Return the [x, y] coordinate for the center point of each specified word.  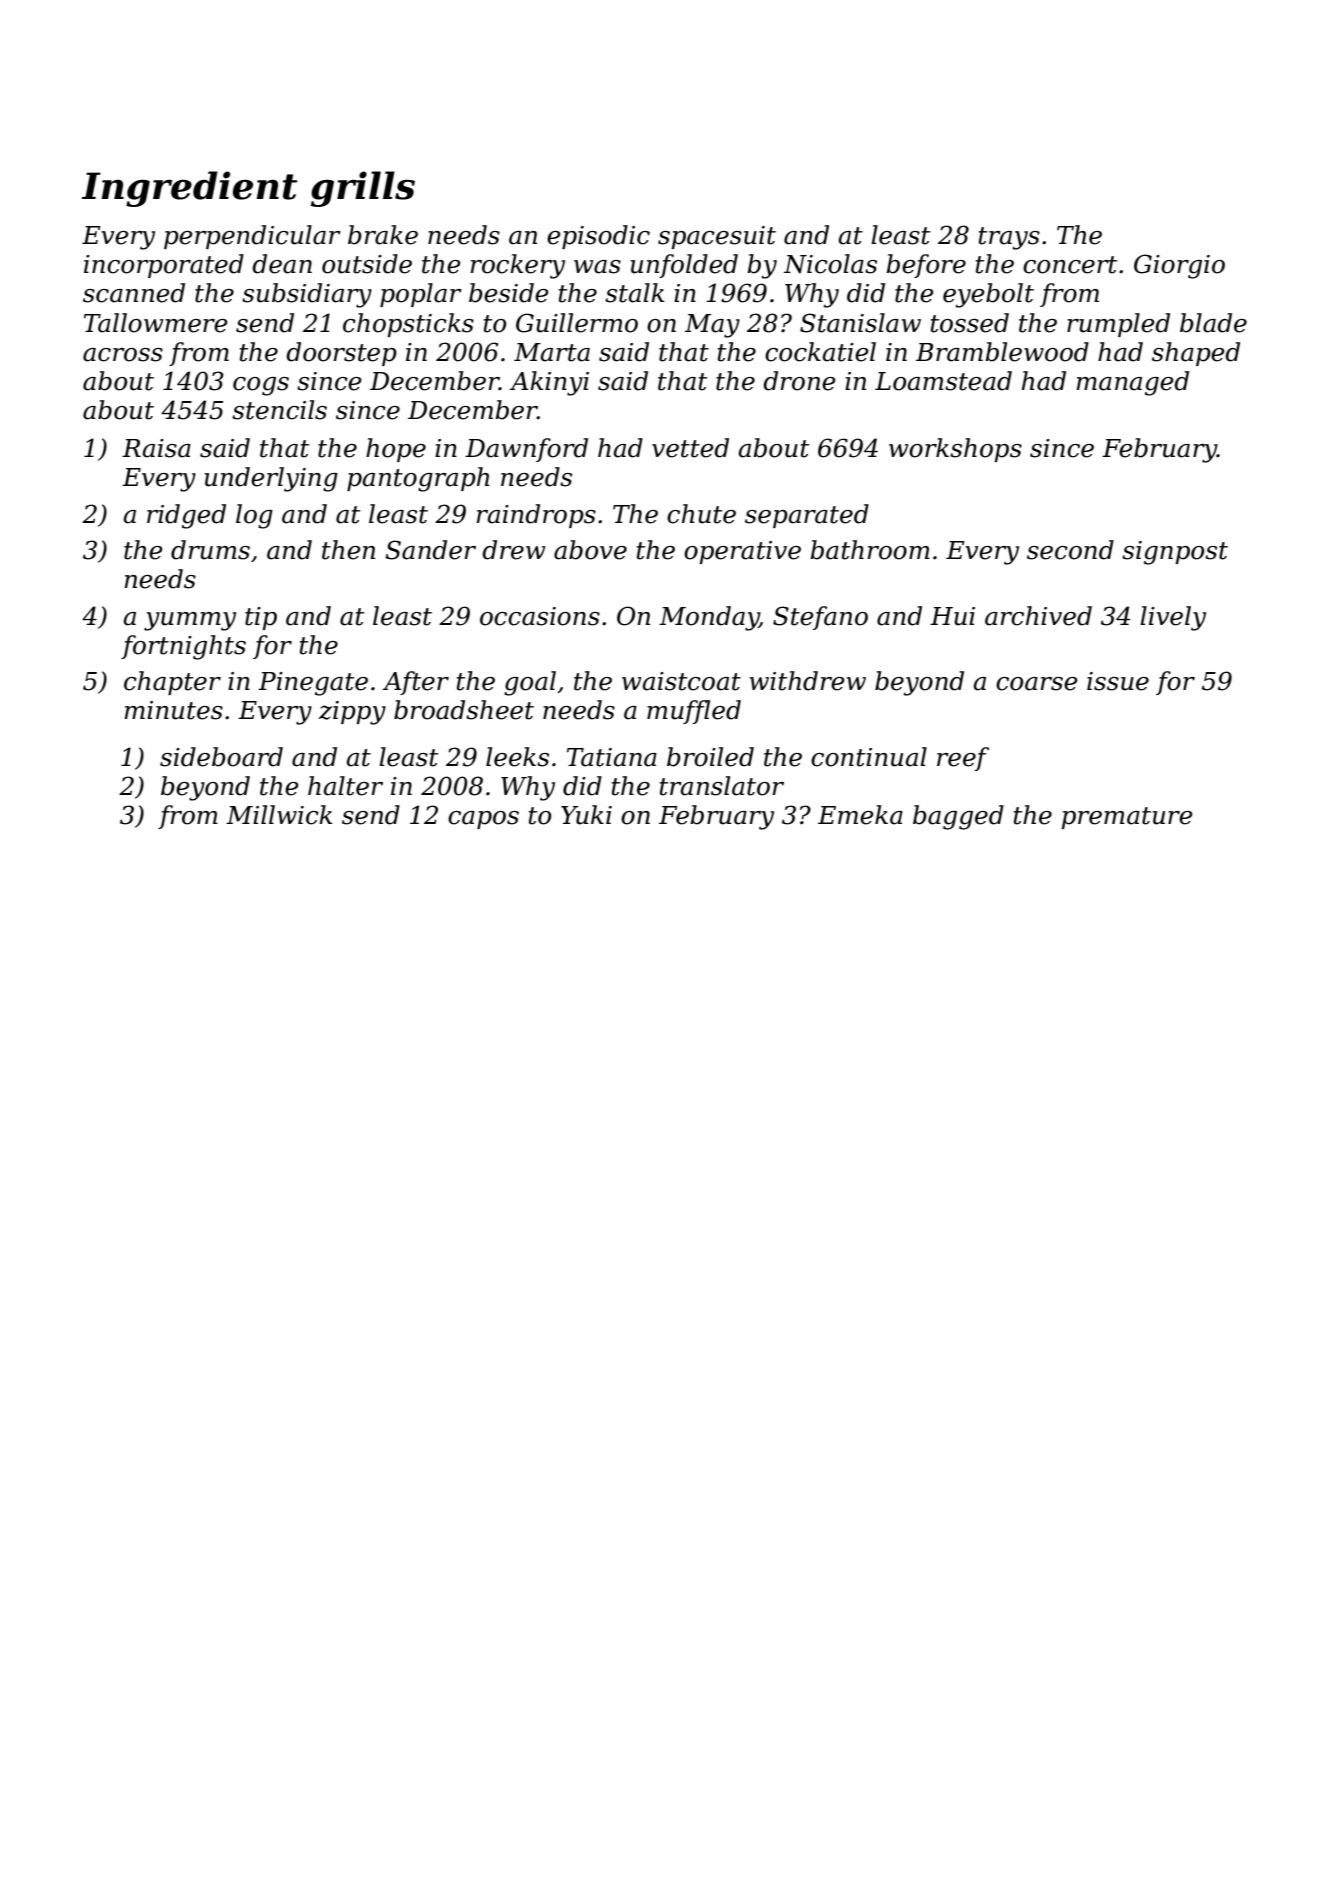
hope [396, 450]
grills [363, 189]
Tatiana [612, 757]
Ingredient [189, 189]
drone [799, 381]
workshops [955, 450]
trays [1009, 238]
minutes [173, 710]
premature [1127, 818]
